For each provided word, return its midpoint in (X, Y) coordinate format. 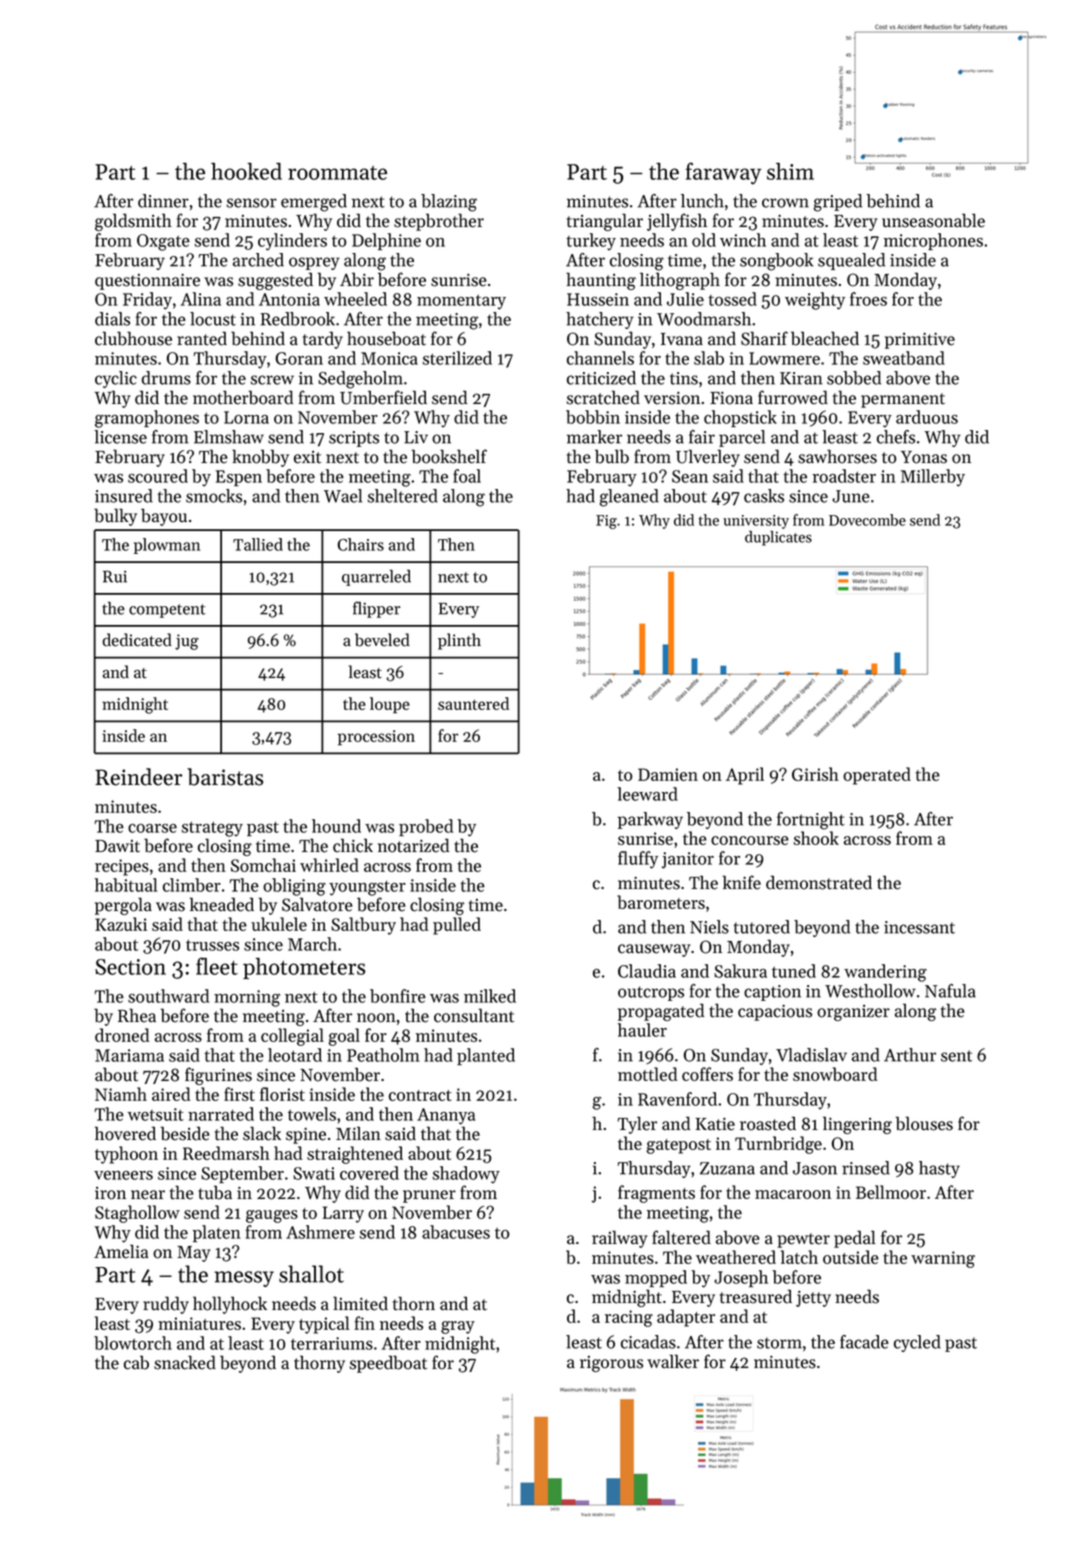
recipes (122, 867)
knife (742, 882)
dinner (163, 201)
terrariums (332, 1343)
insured (124, 496)
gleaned (629, 498)
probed (426, 827)
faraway (723, 173)
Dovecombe (867, 520)
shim (790, 171)
